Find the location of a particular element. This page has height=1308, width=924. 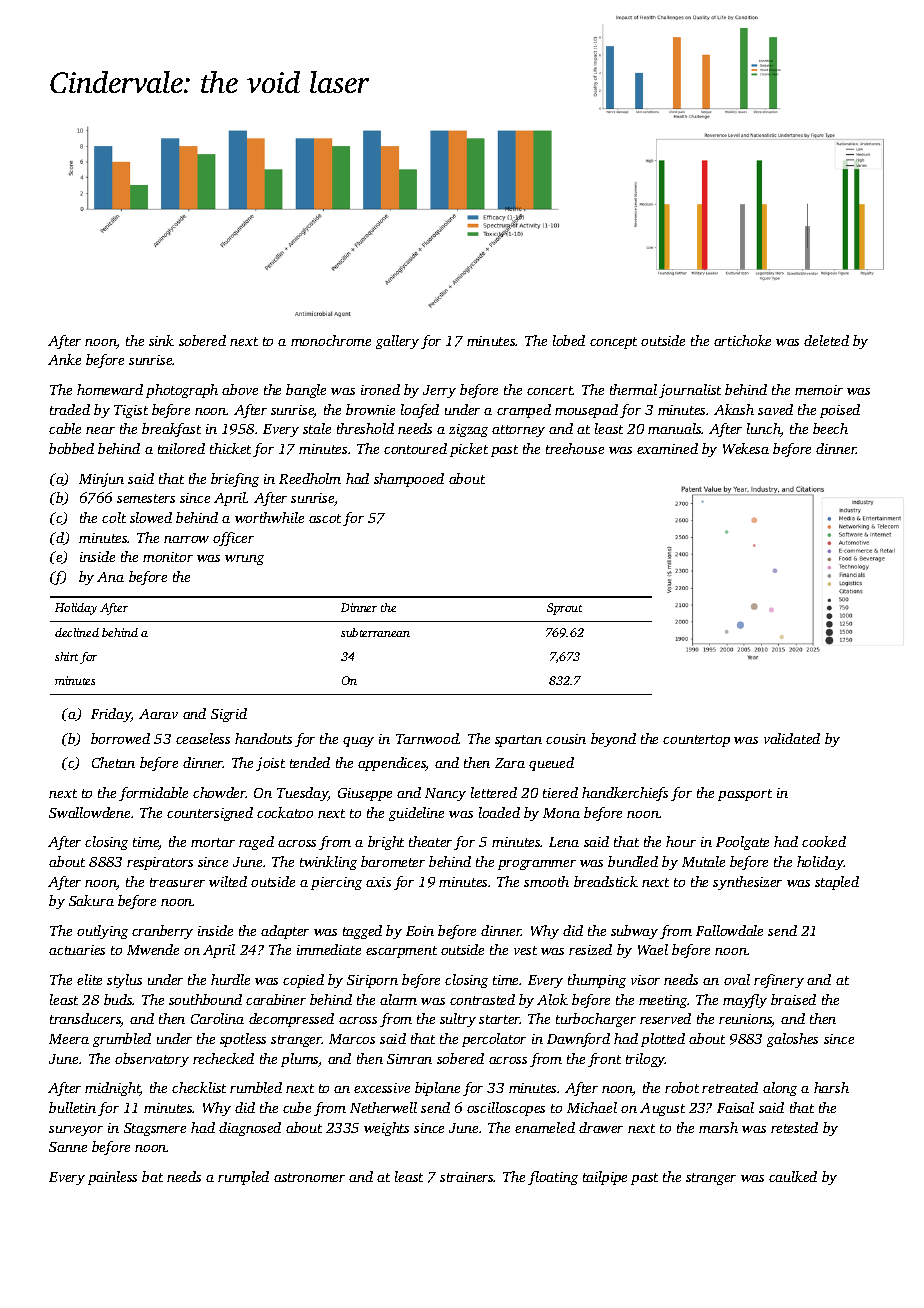

Tarnwood is located at coordinates (427, 738).
